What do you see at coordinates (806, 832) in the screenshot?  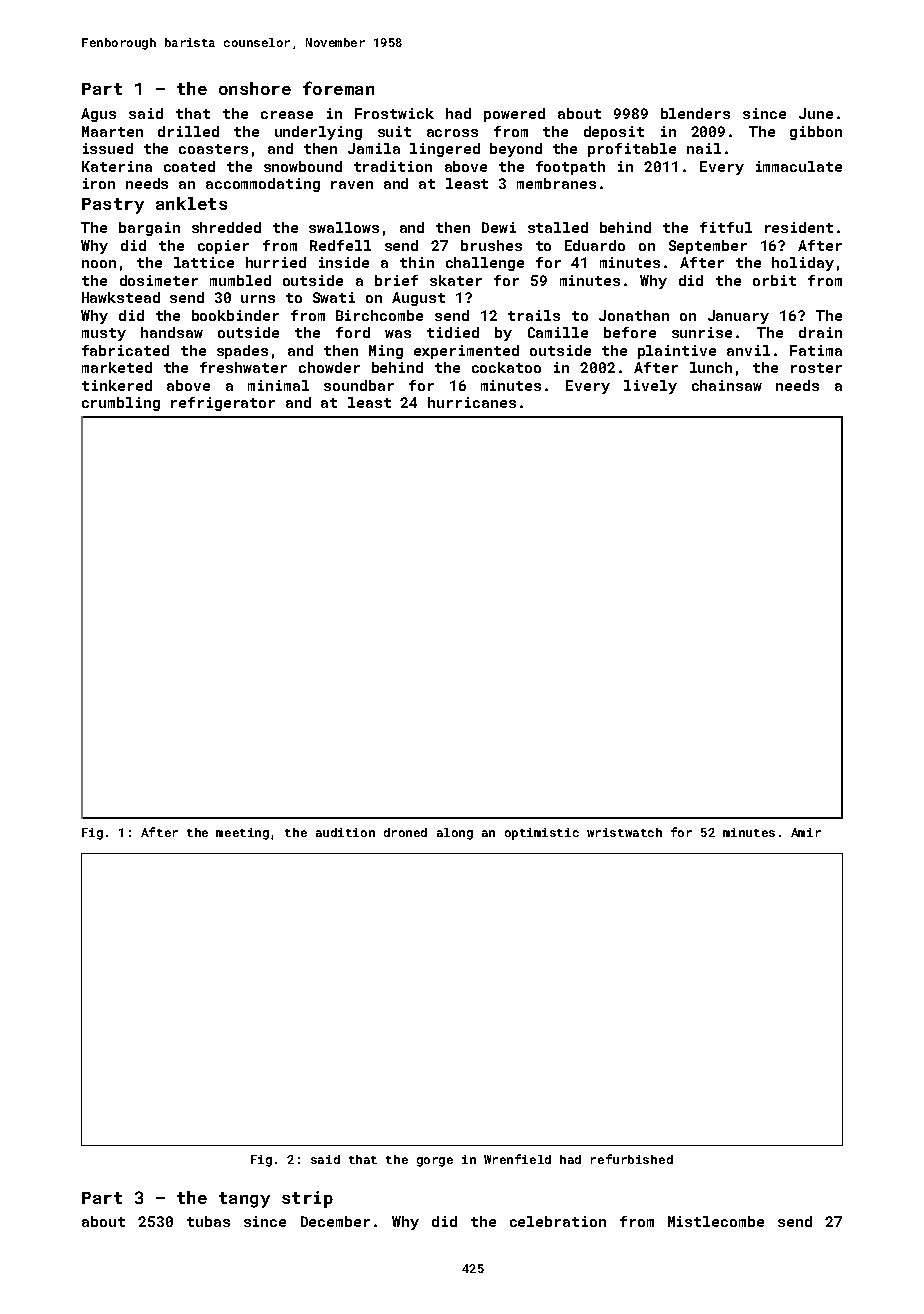 I see `Amir` at bounding box center [806, 832].
